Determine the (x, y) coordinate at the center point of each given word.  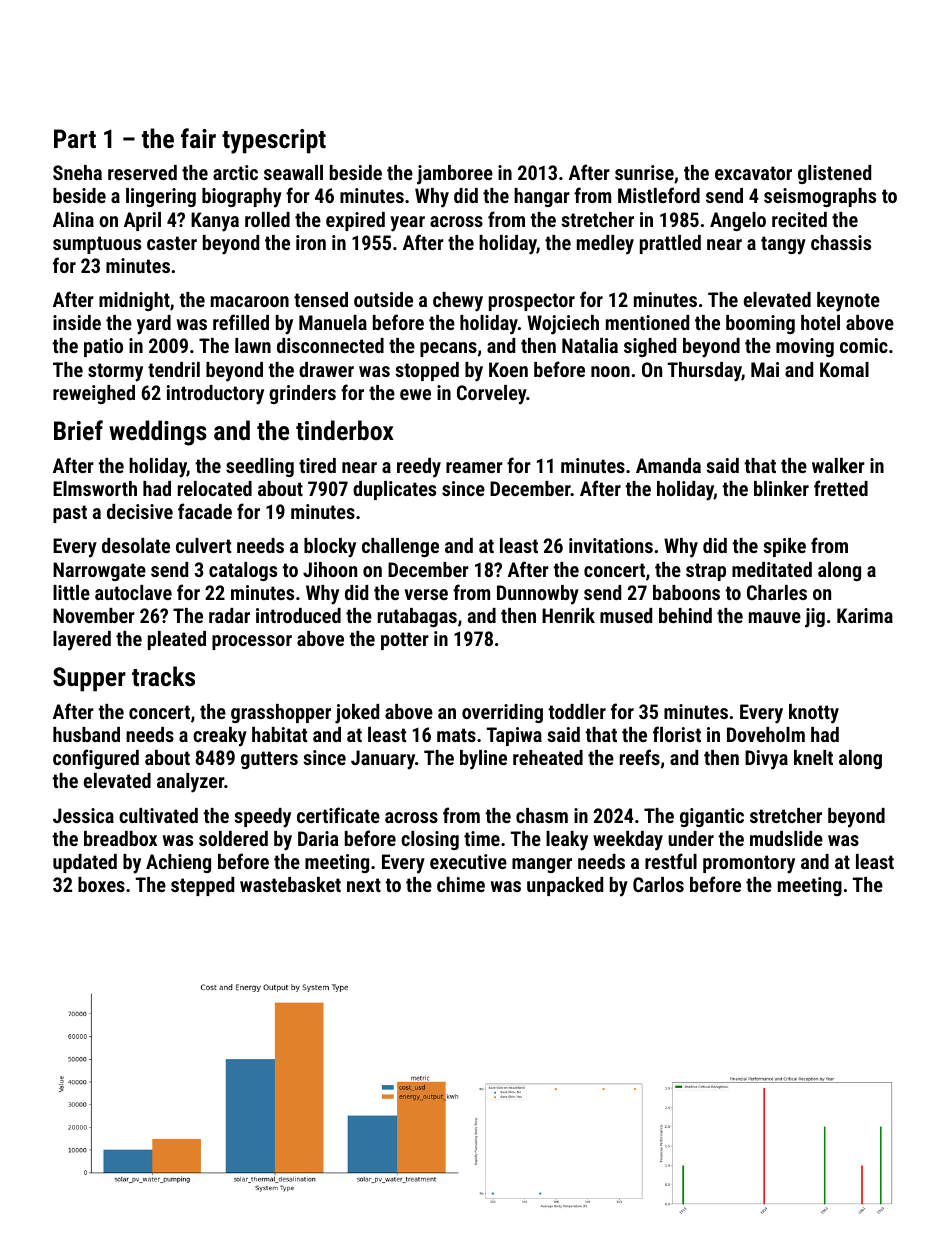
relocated (215, 488)
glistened (834, 174)
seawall (293, 172)
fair (198, 138)
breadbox (120, 838)
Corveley (492, 395)
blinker (781, 488)
